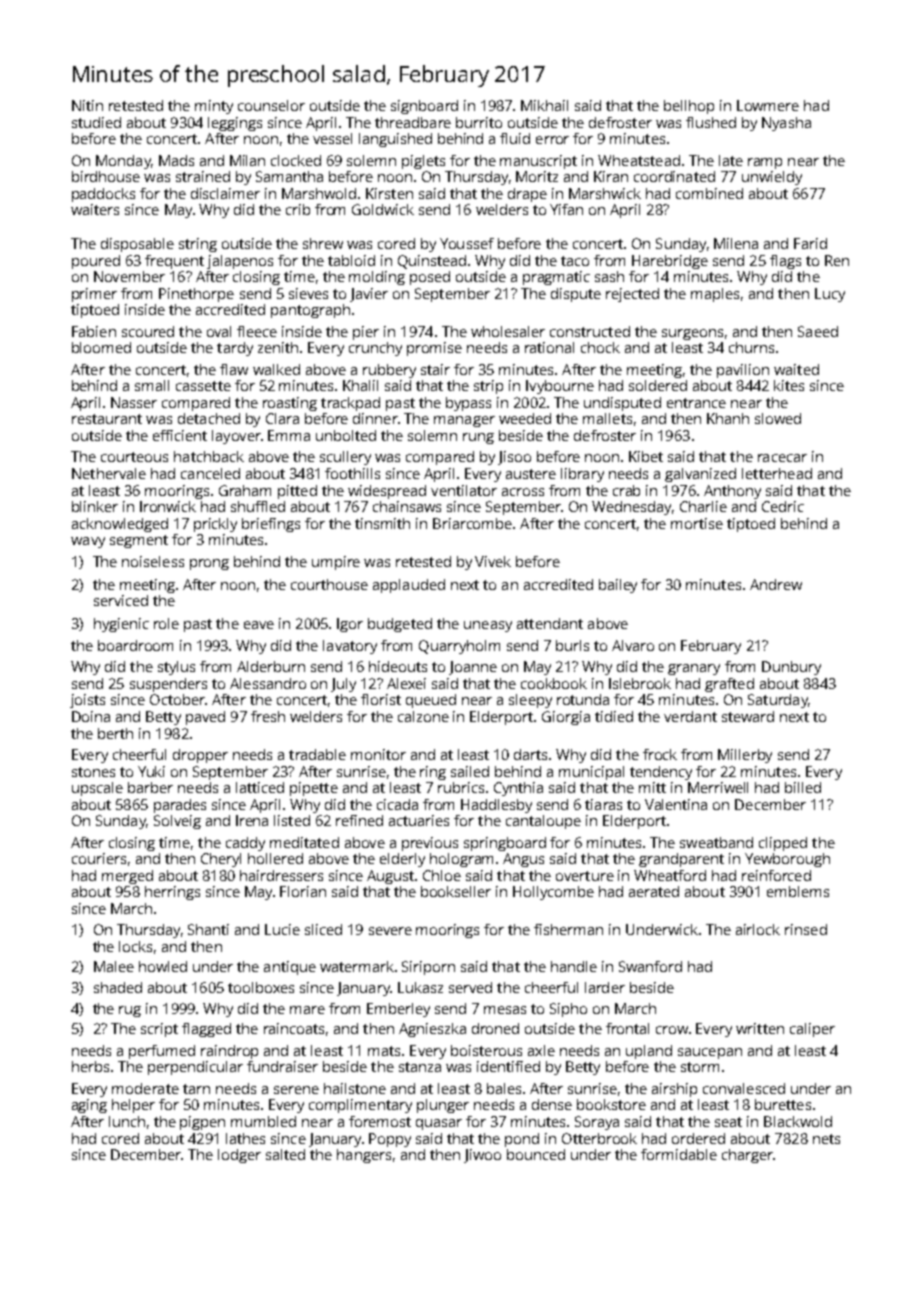 The image size is (924, 1308). Describe the element at coordinates (776, 584) in the screenshot. I see `Andrew` at that location.
